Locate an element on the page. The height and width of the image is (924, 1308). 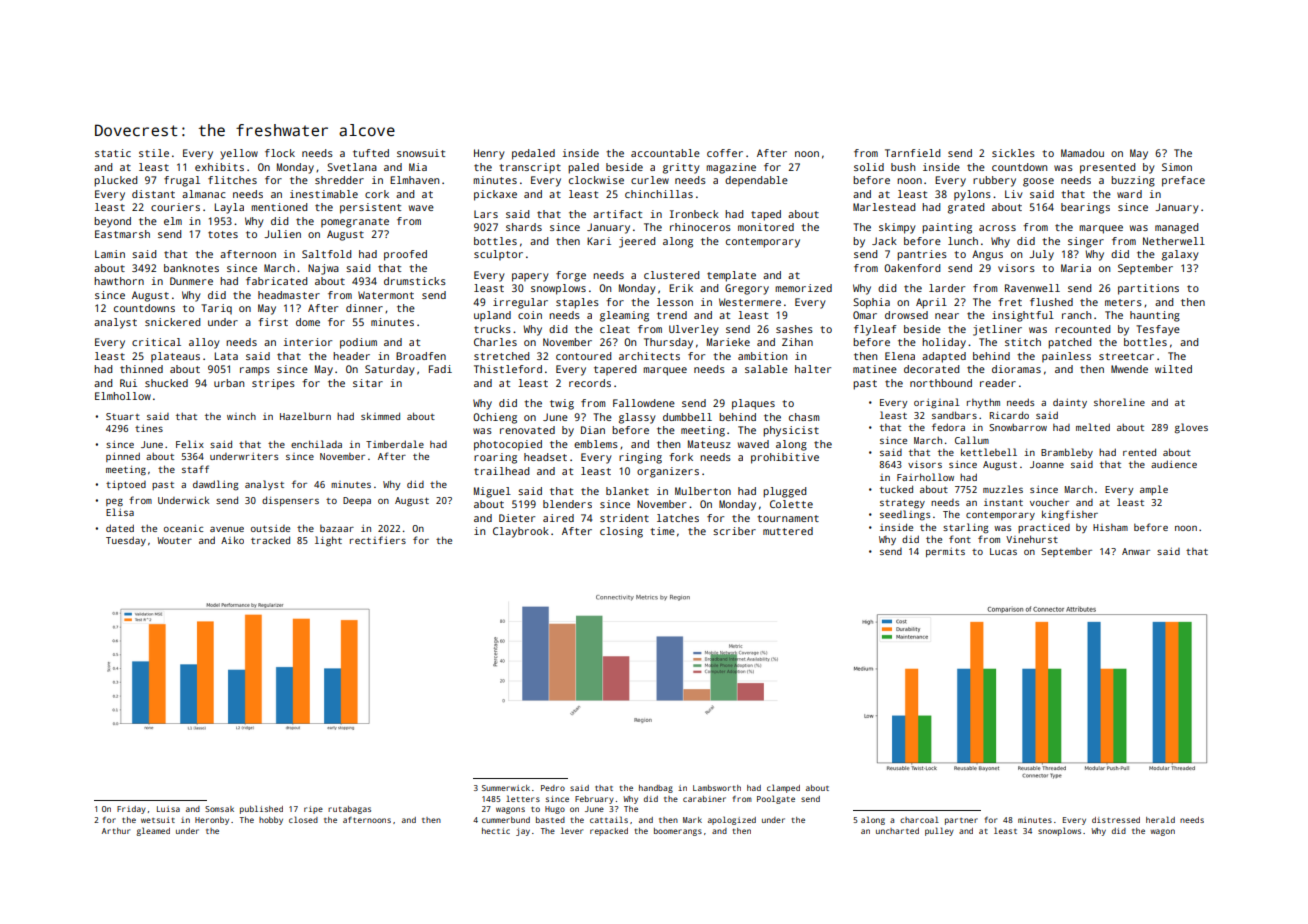
fedora is located at coordinates (948, 427).
